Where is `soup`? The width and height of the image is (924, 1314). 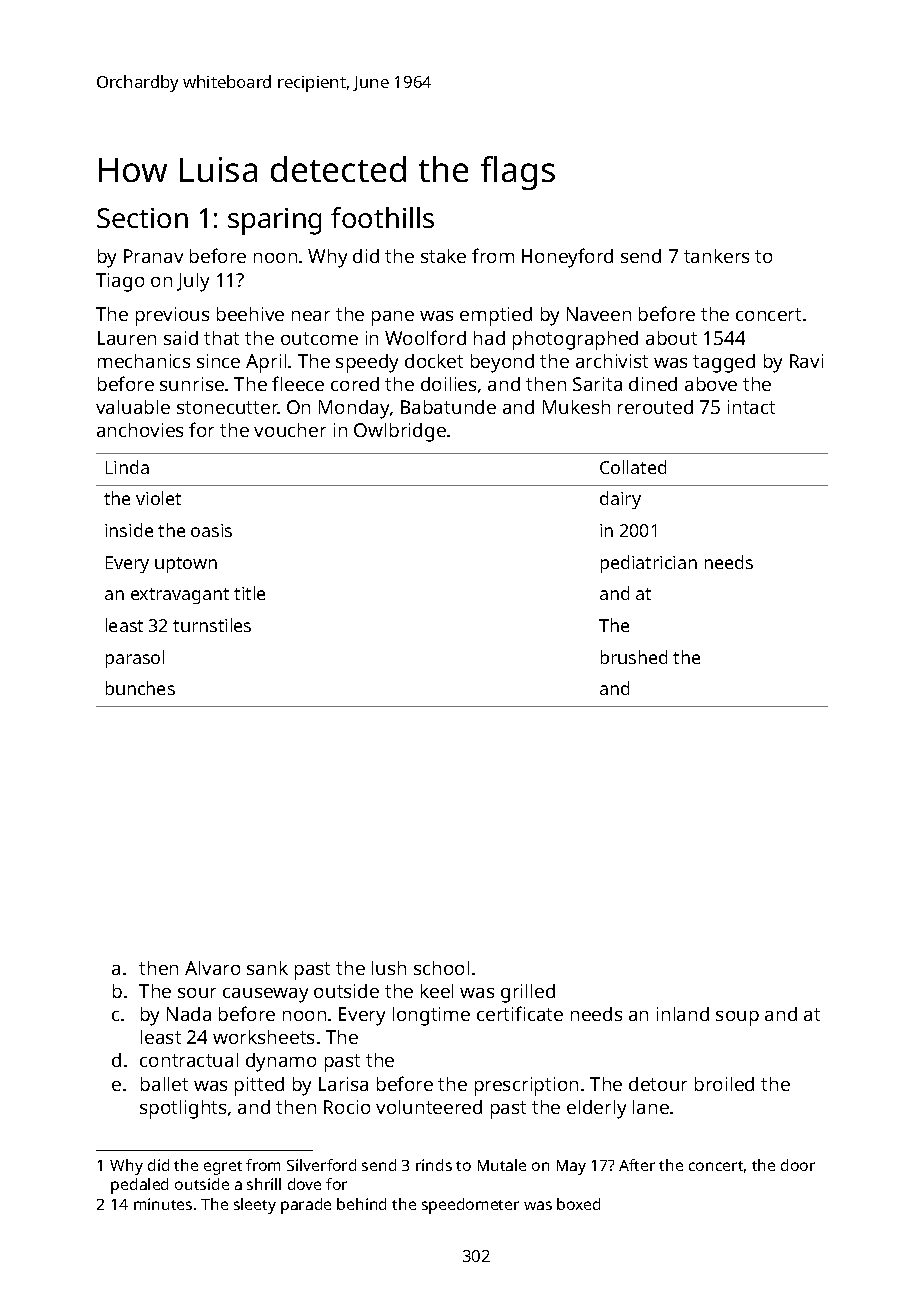
soup is located at coordinates (737, 1018).
